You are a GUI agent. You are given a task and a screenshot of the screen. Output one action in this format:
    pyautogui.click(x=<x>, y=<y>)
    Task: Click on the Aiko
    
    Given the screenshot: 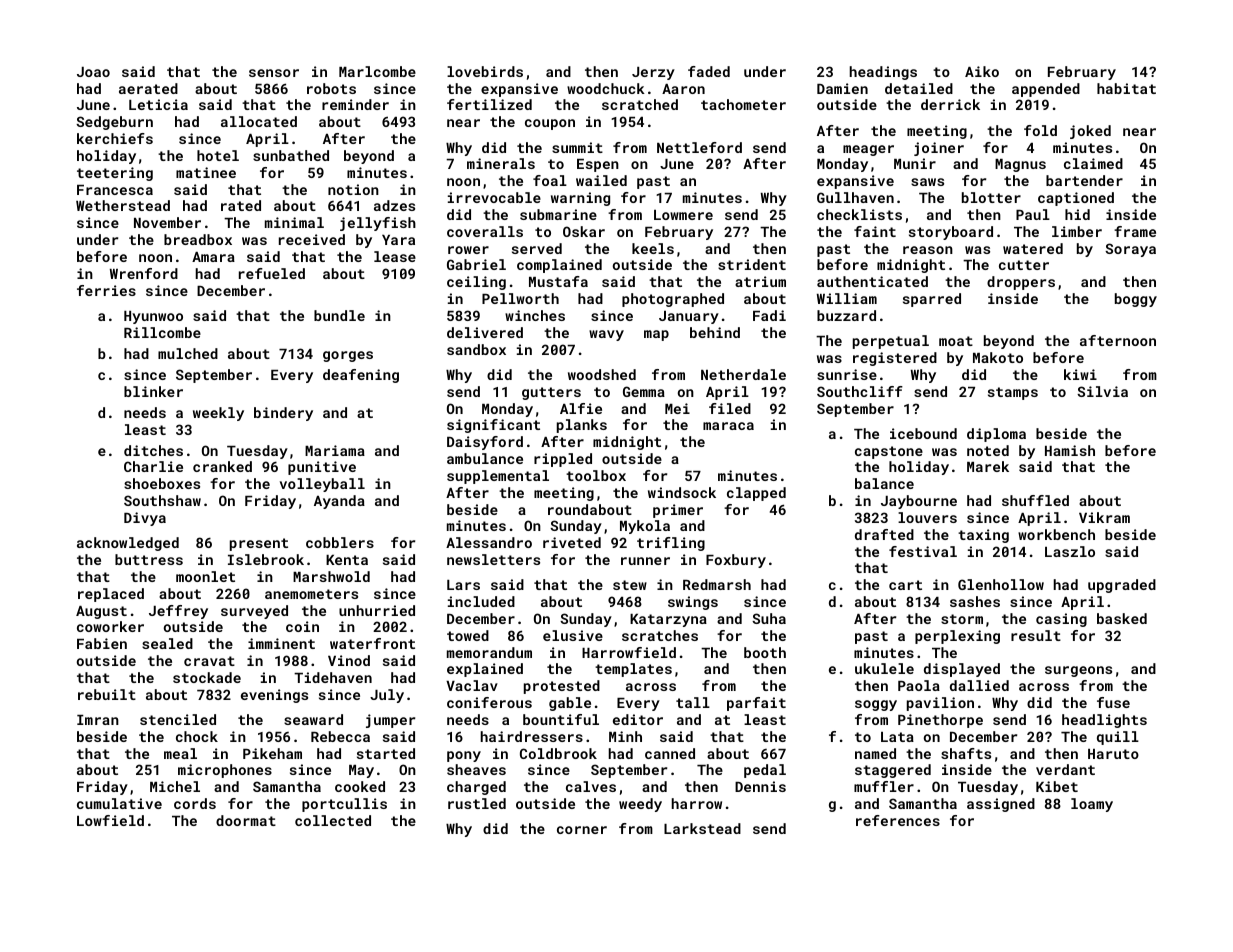 What is the action you would take?
    pyautogui.click(x=982, y=71)
